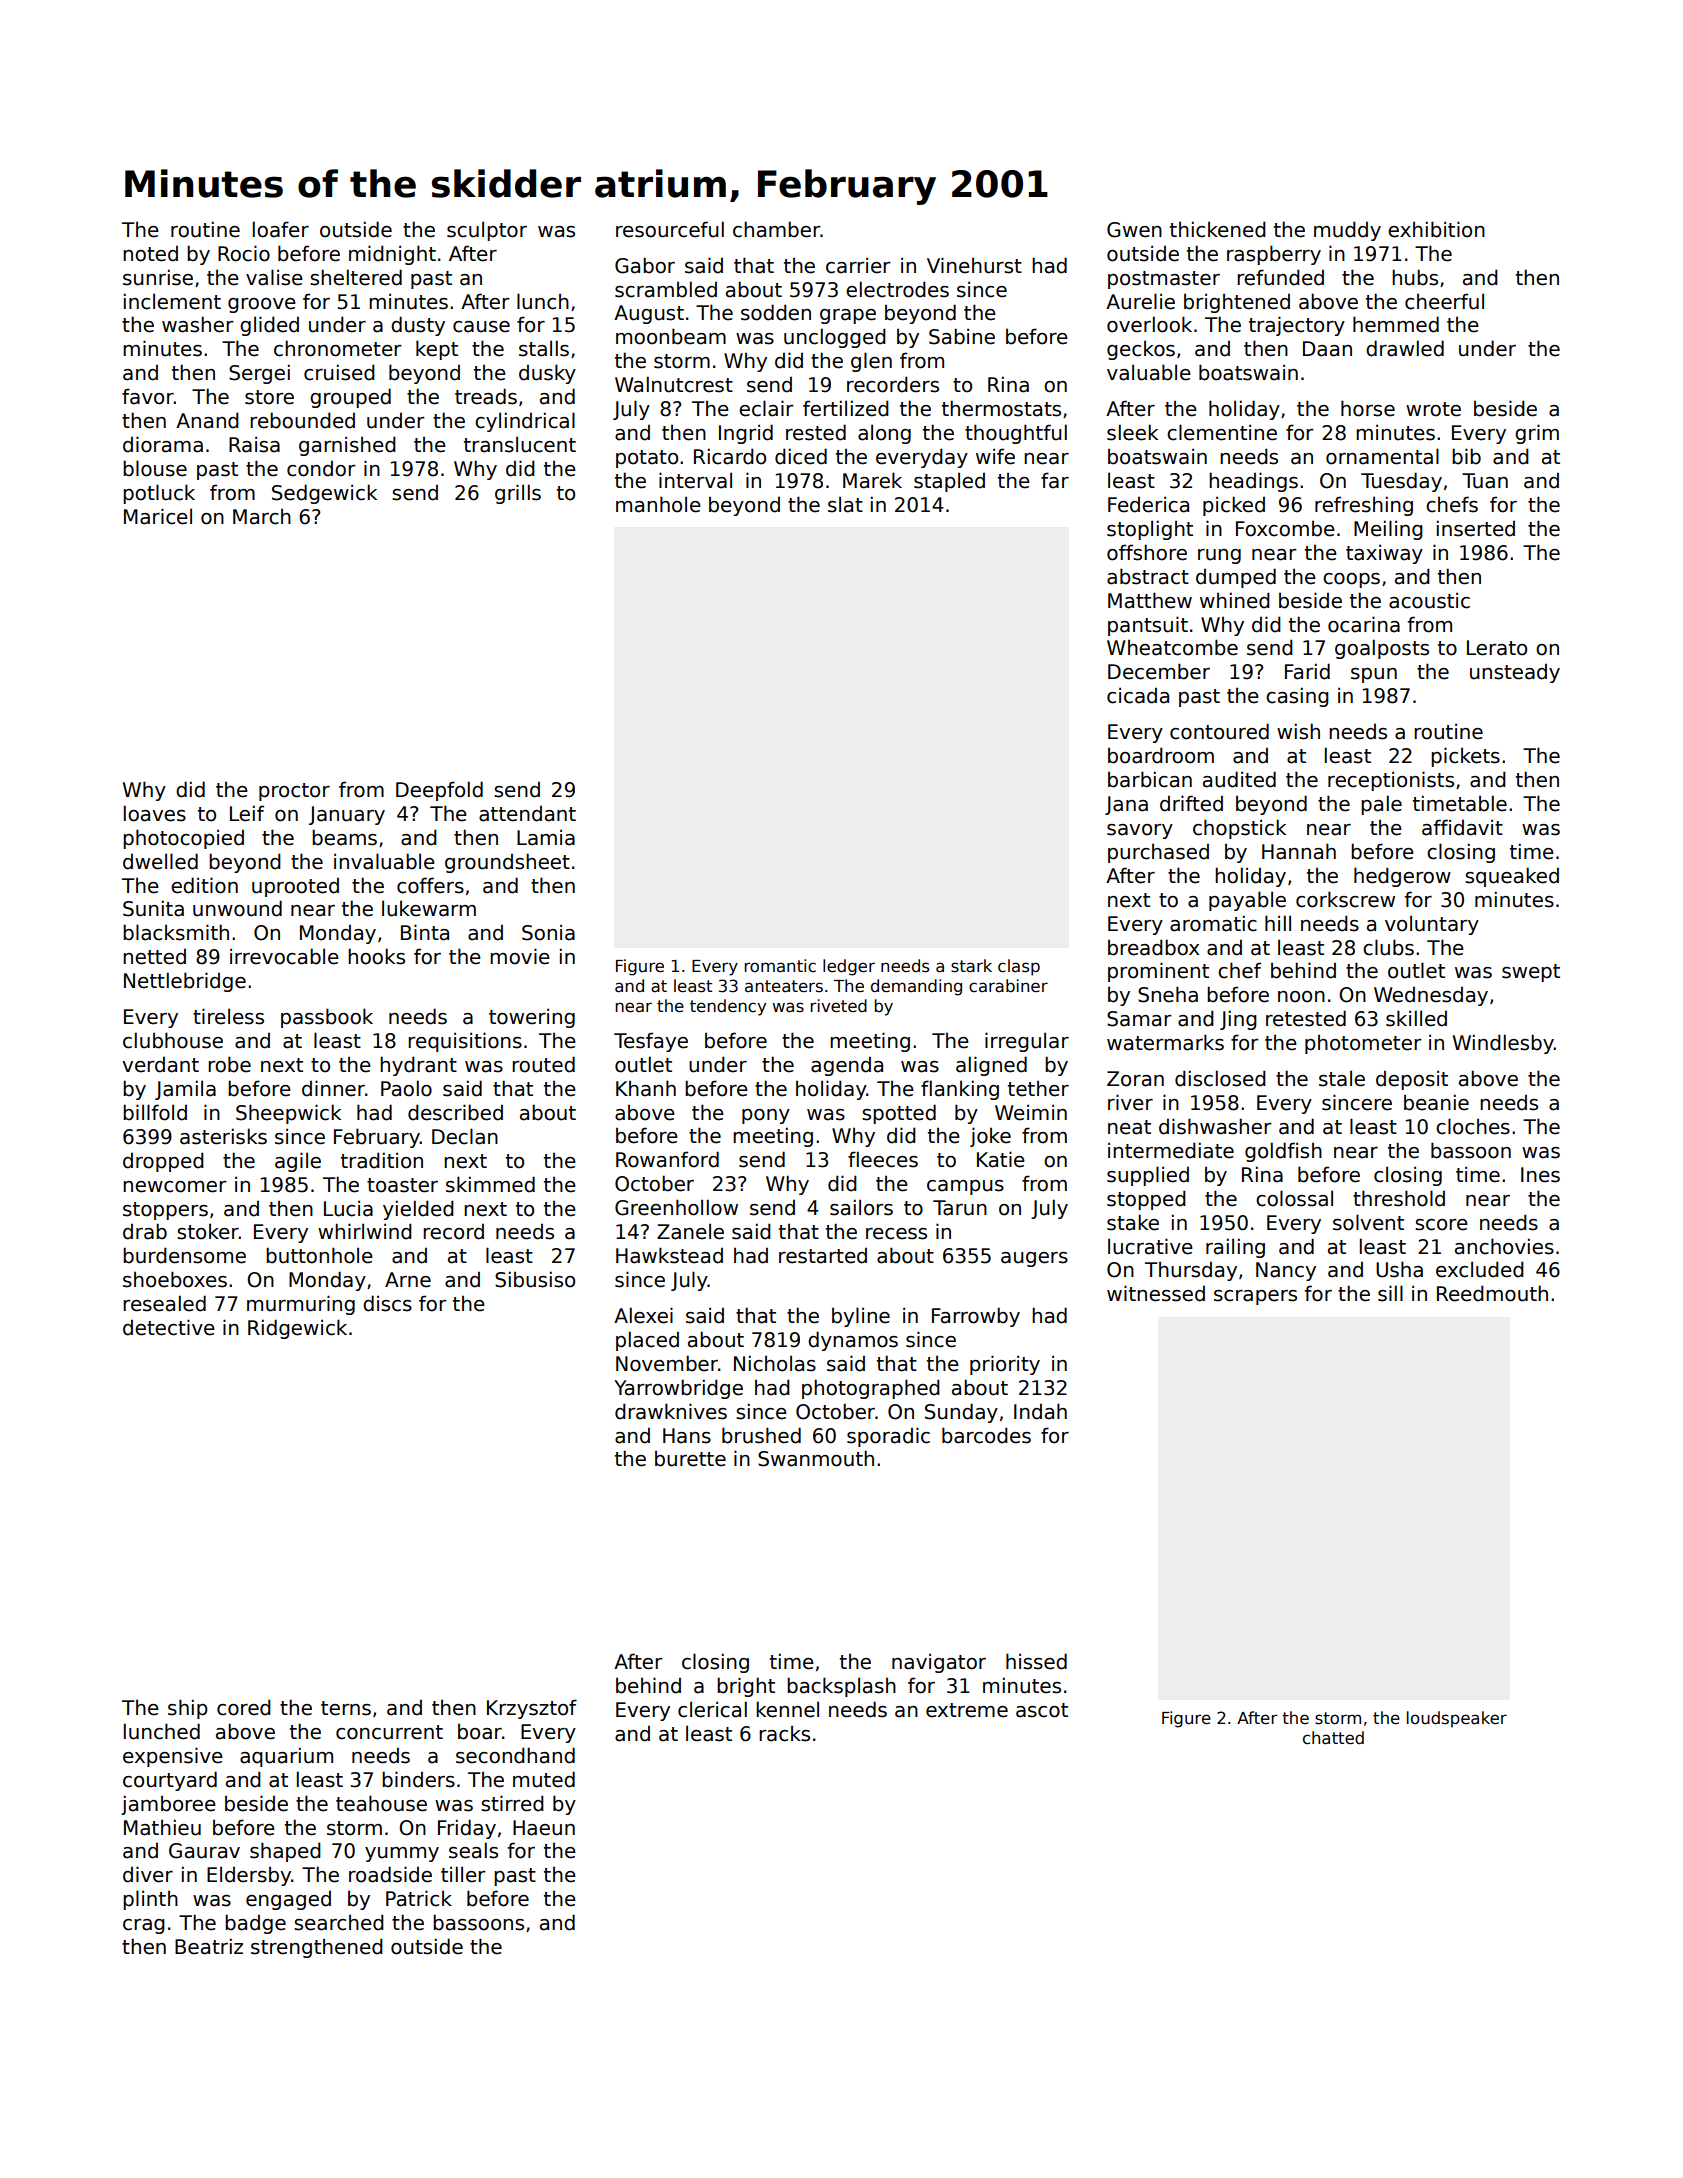 The image size is (1683, 2178). I want to click on whined, so click(1235, 600).
